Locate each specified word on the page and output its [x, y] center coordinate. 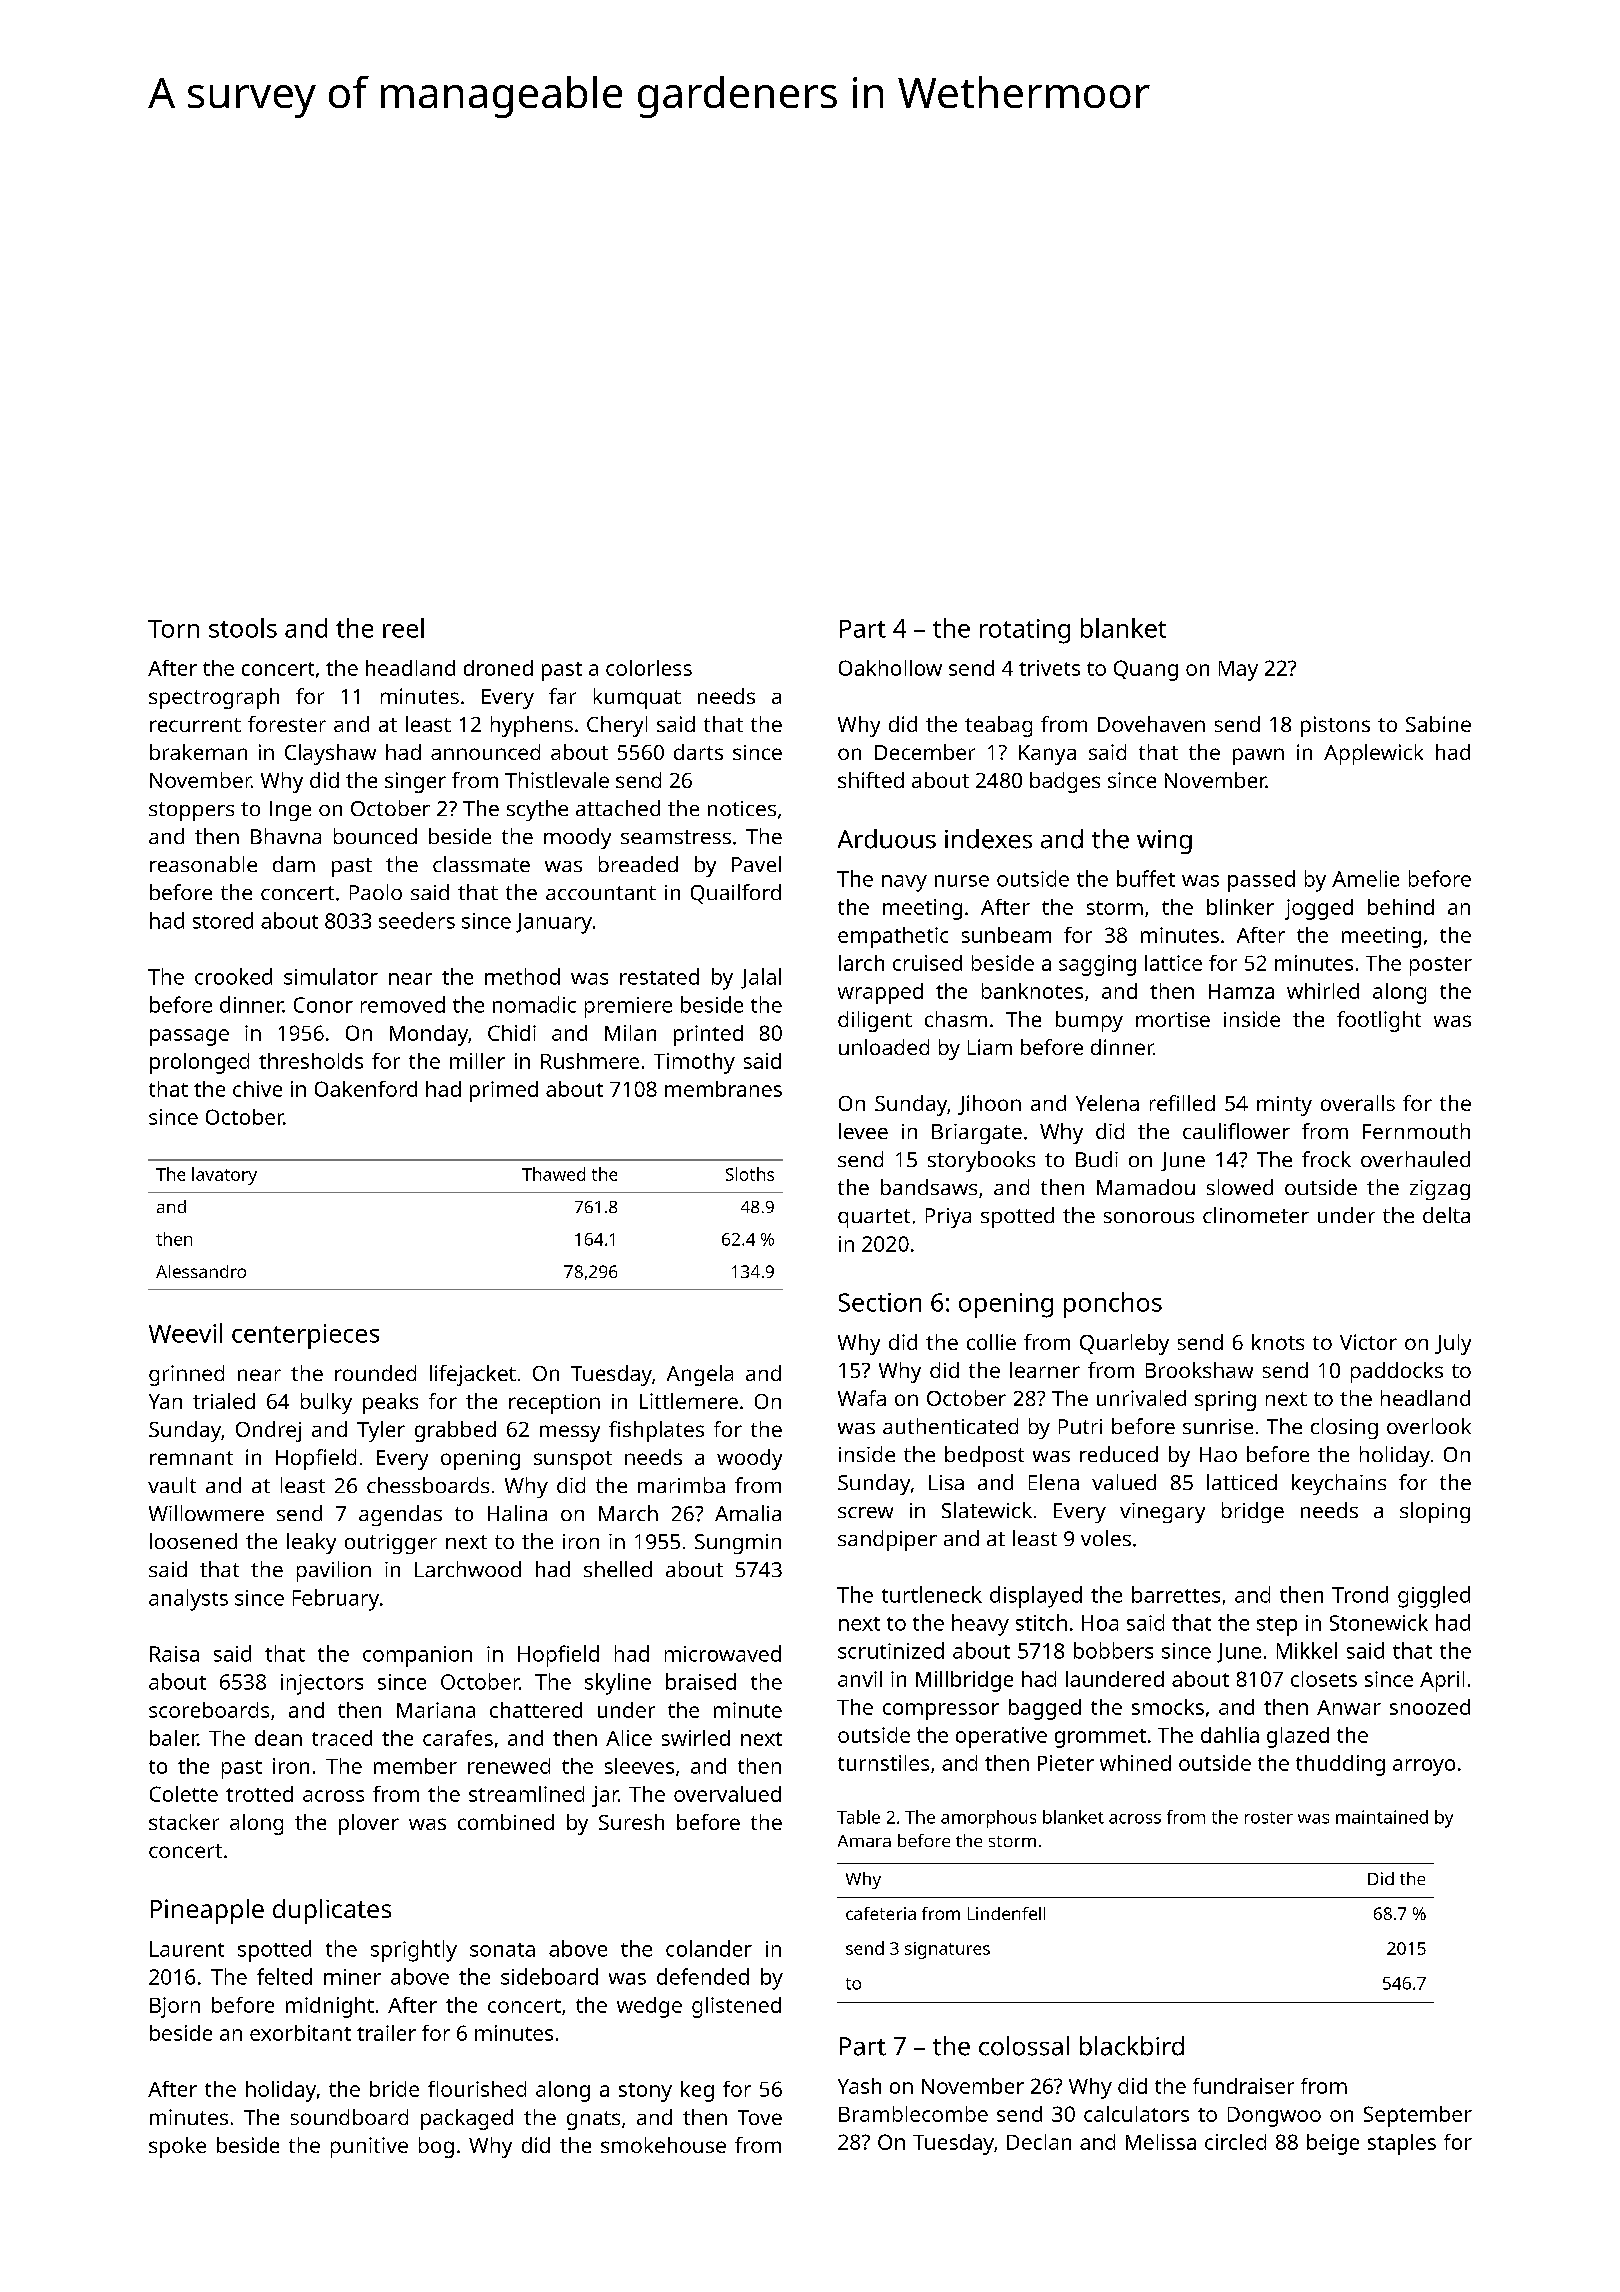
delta [1446, 1215]
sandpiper [887, 1540]
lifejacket [473, 1375]
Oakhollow [890, 668]
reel [403, 628]
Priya [948, 1218]
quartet [874, 1218]
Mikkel [1307, 1650]
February [336, 1600]
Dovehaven [1151, 724]
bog [436, 2147]
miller [477, 1061]
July [1453, 1344]
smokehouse [663, 2145]
